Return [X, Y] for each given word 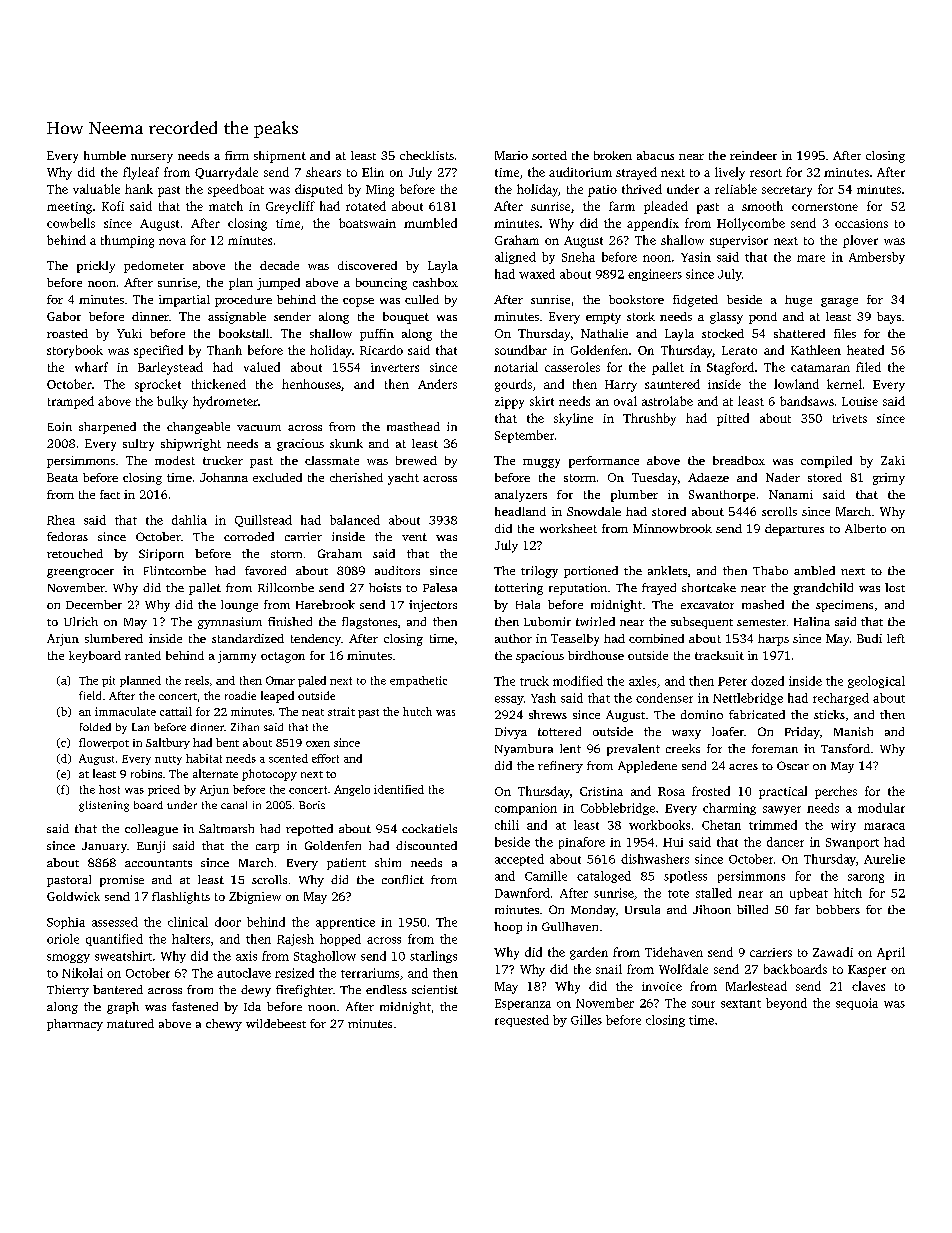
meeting [69, 208]
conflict [403, 879]
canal [234, 805]
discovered [367, 265]
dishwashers [655, 859]
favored [265, 570]
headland [520, 511]
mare [811, 258]
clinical [188, 922]
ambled [814, 570]
